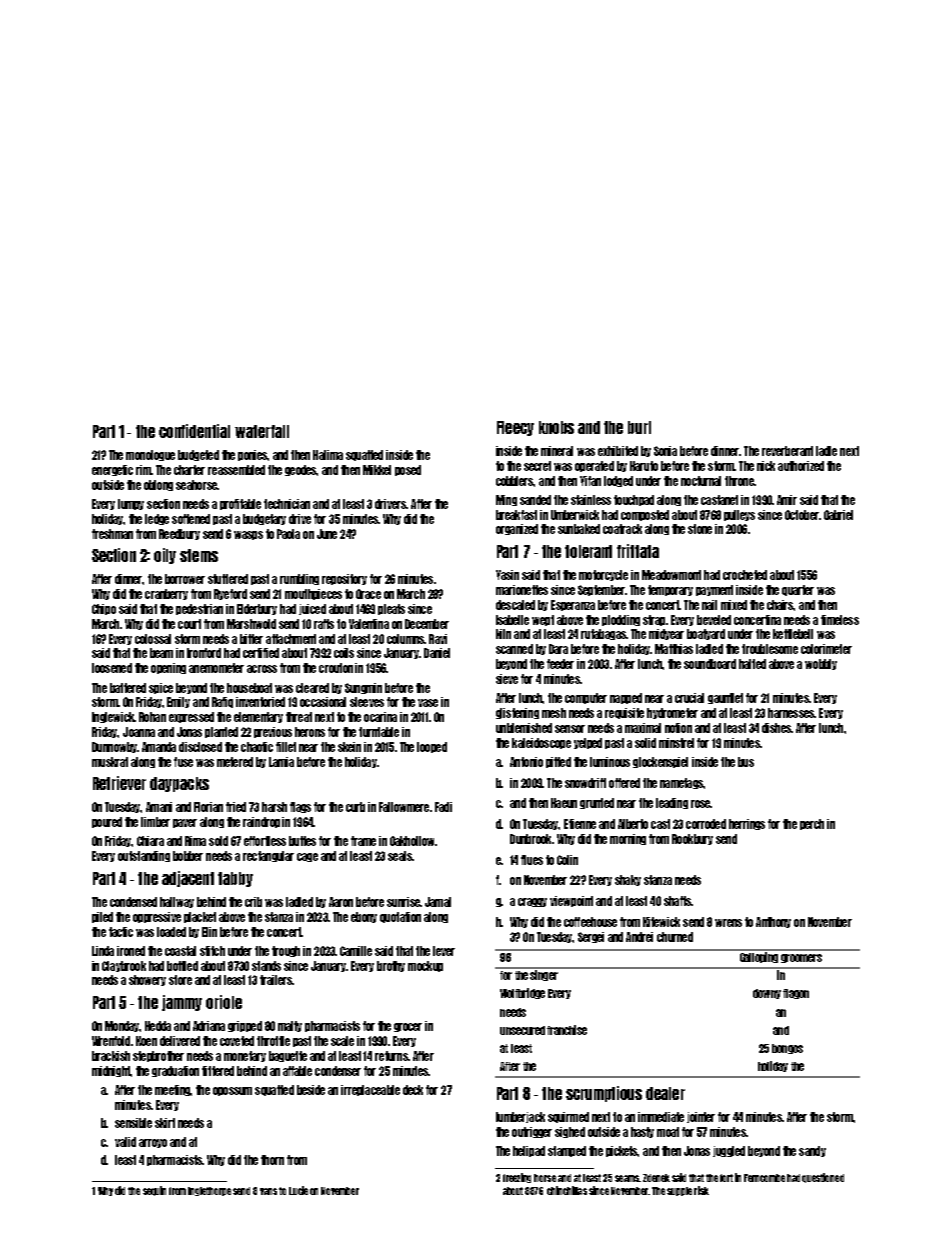  Describe the element at coordinates (131, 504) in the page. I see `lumpy` at that location.
